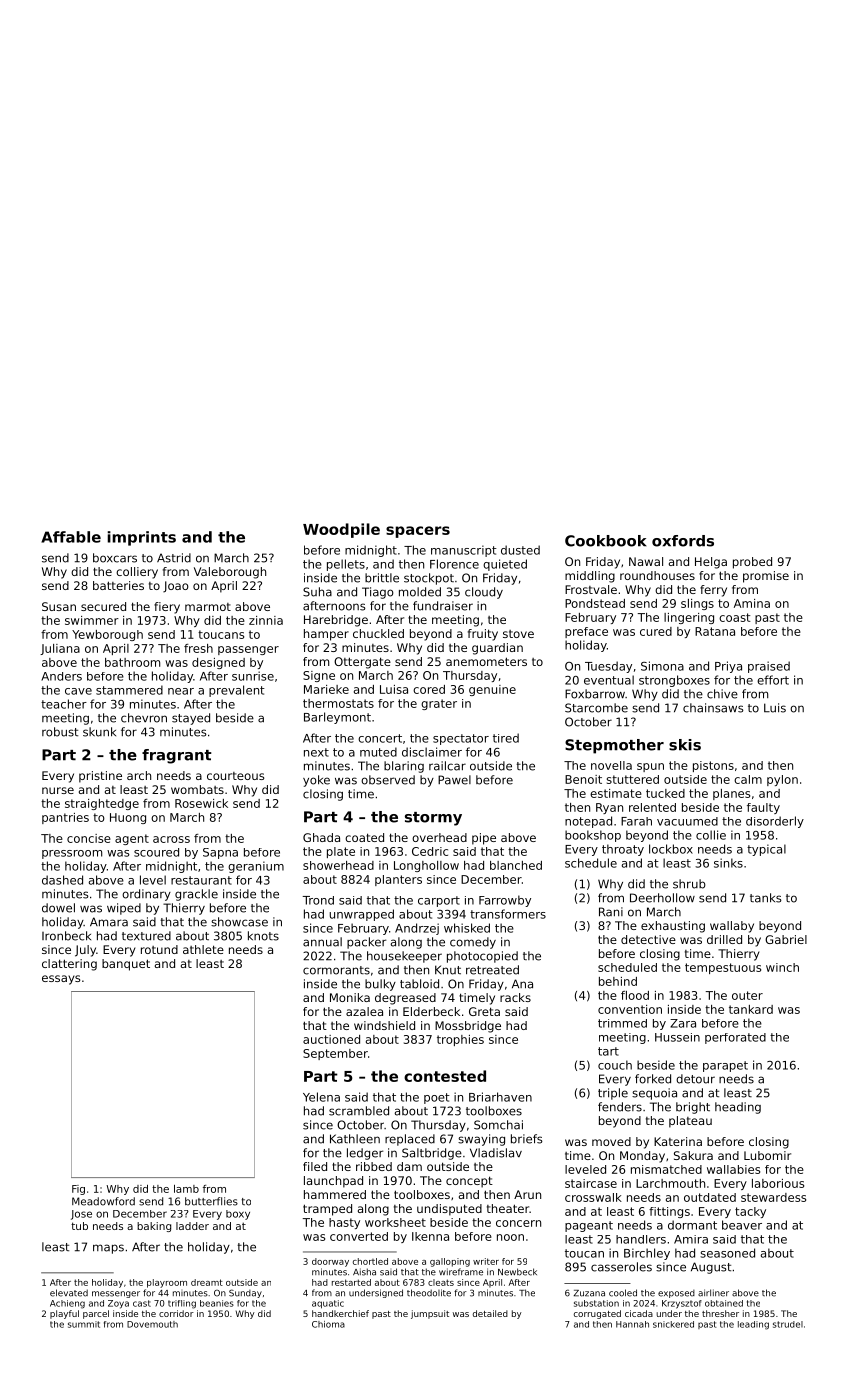  Describe the element at coordinates (69, 965) in the screenshot. I see `clattering` at that location.
